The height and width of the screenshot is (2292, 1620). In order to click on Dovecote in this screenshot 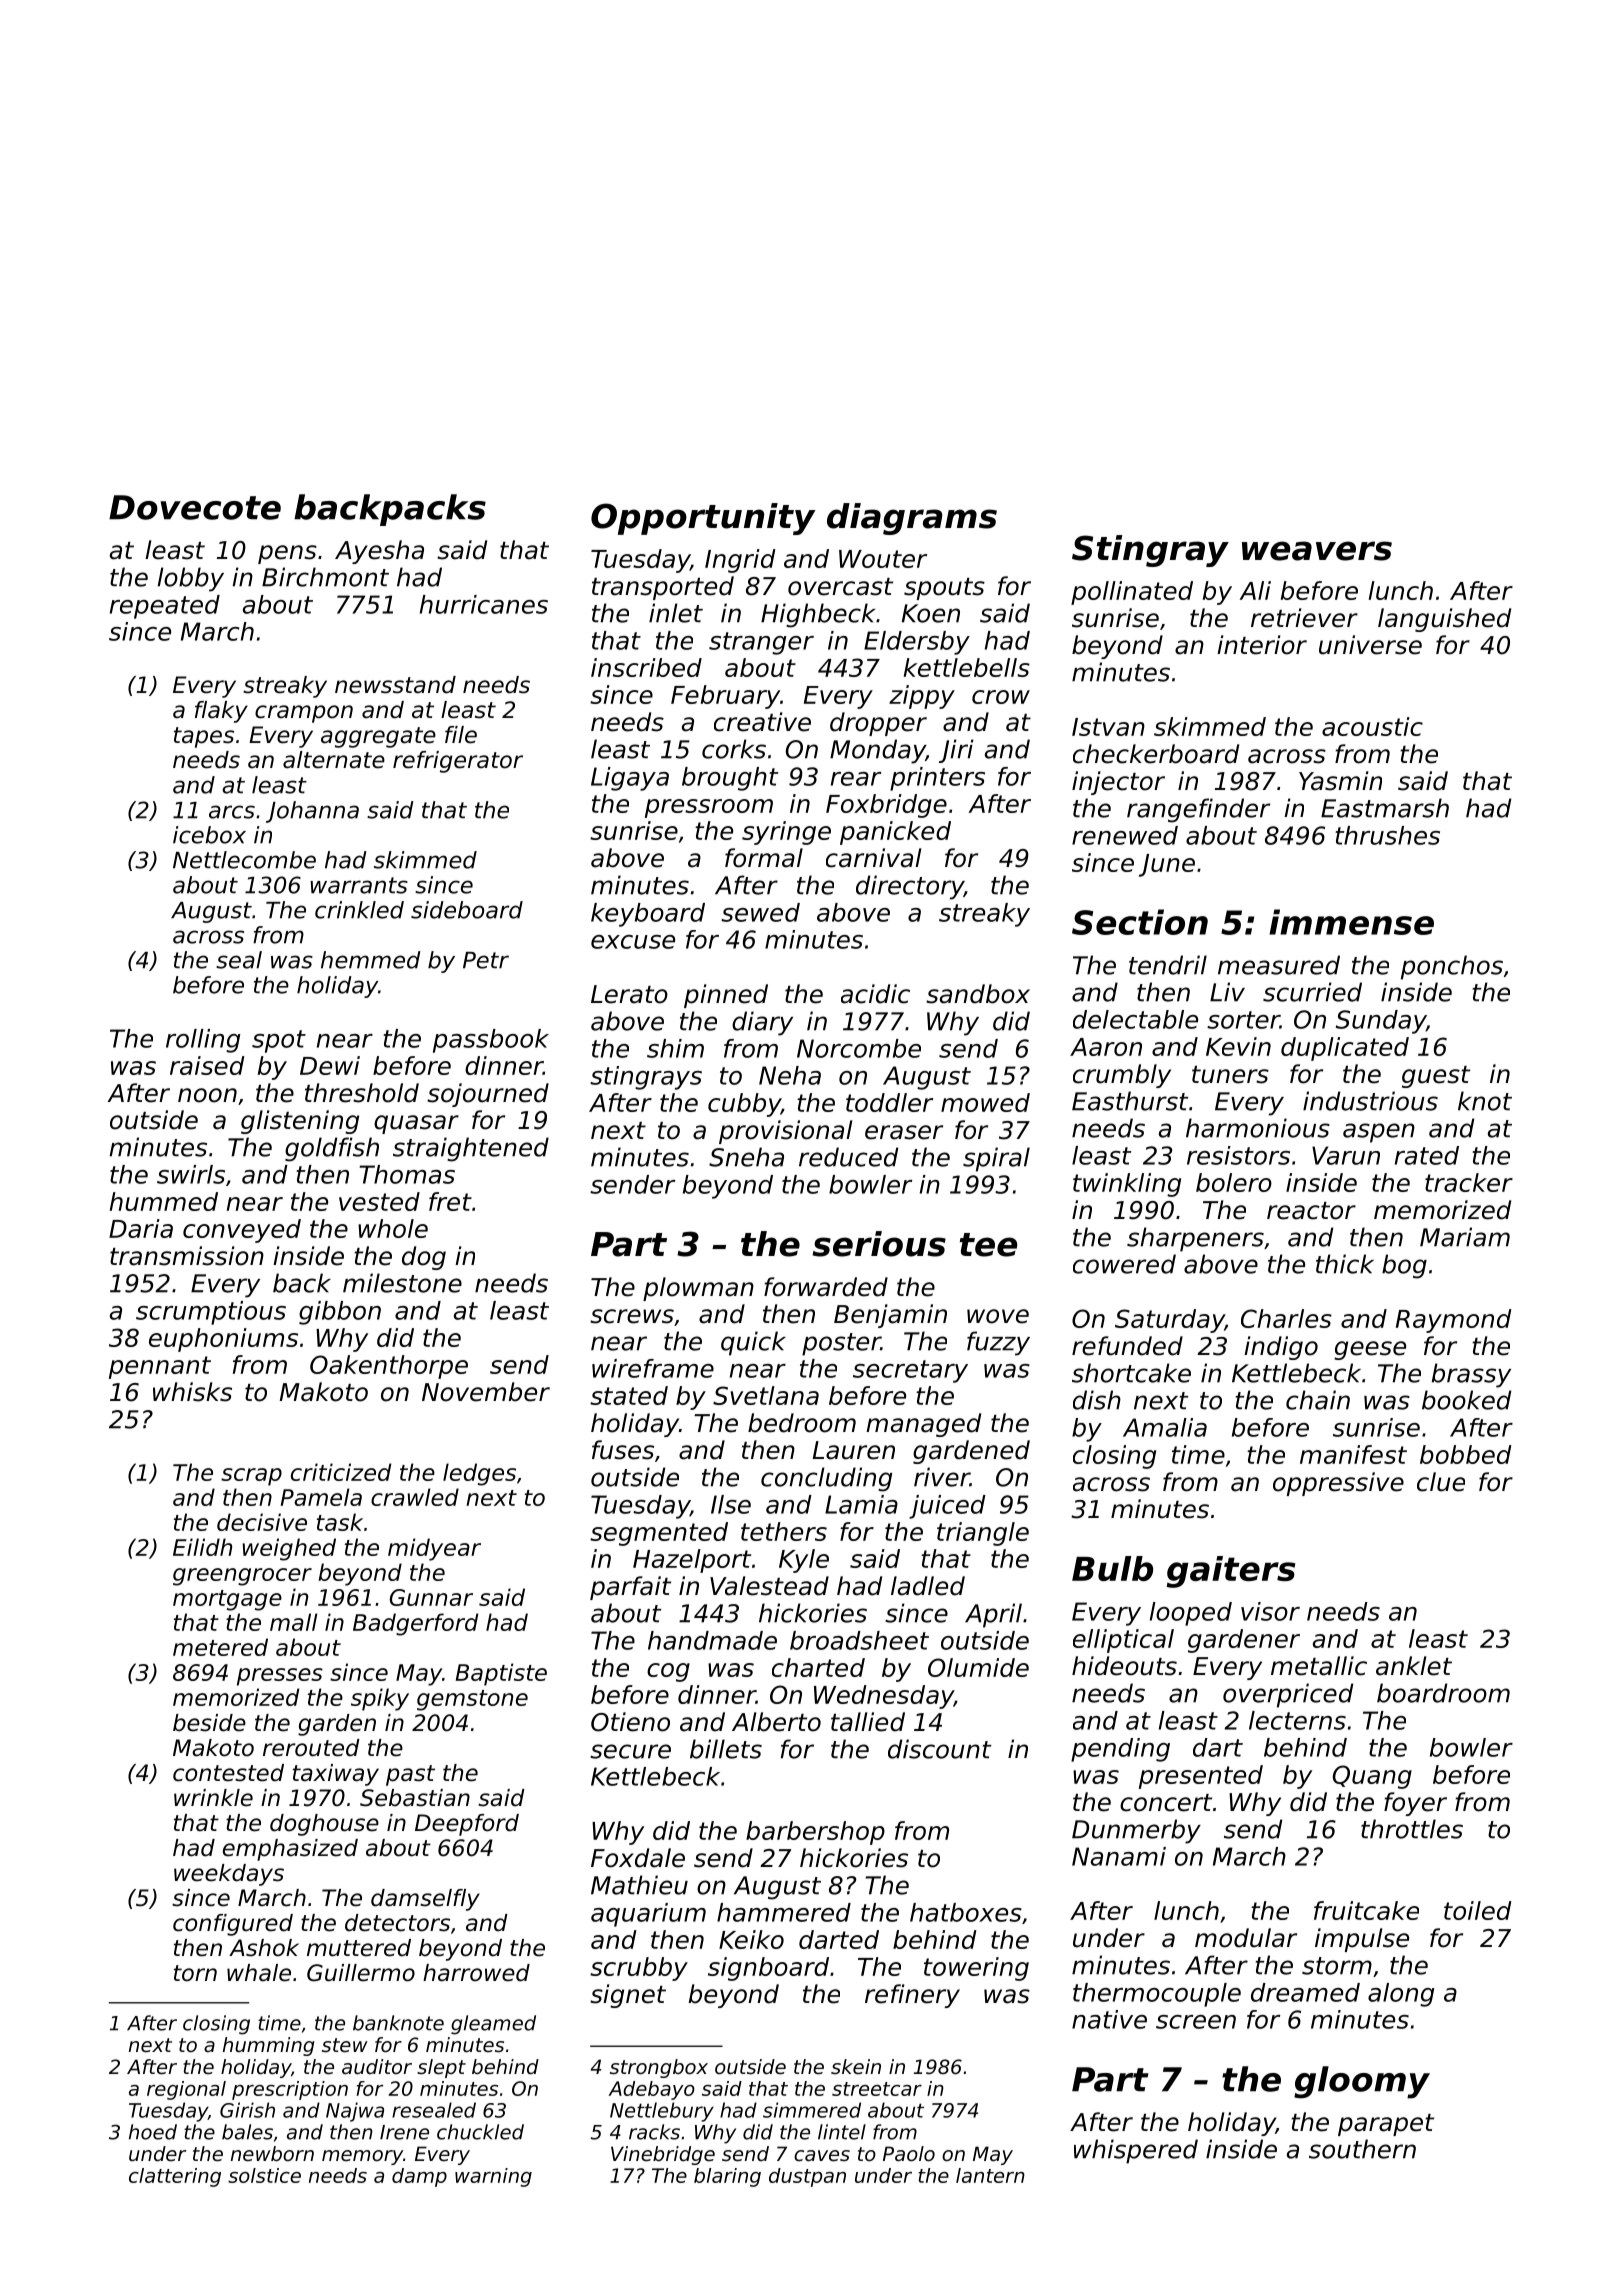, I will do `click(195, 507)`.
